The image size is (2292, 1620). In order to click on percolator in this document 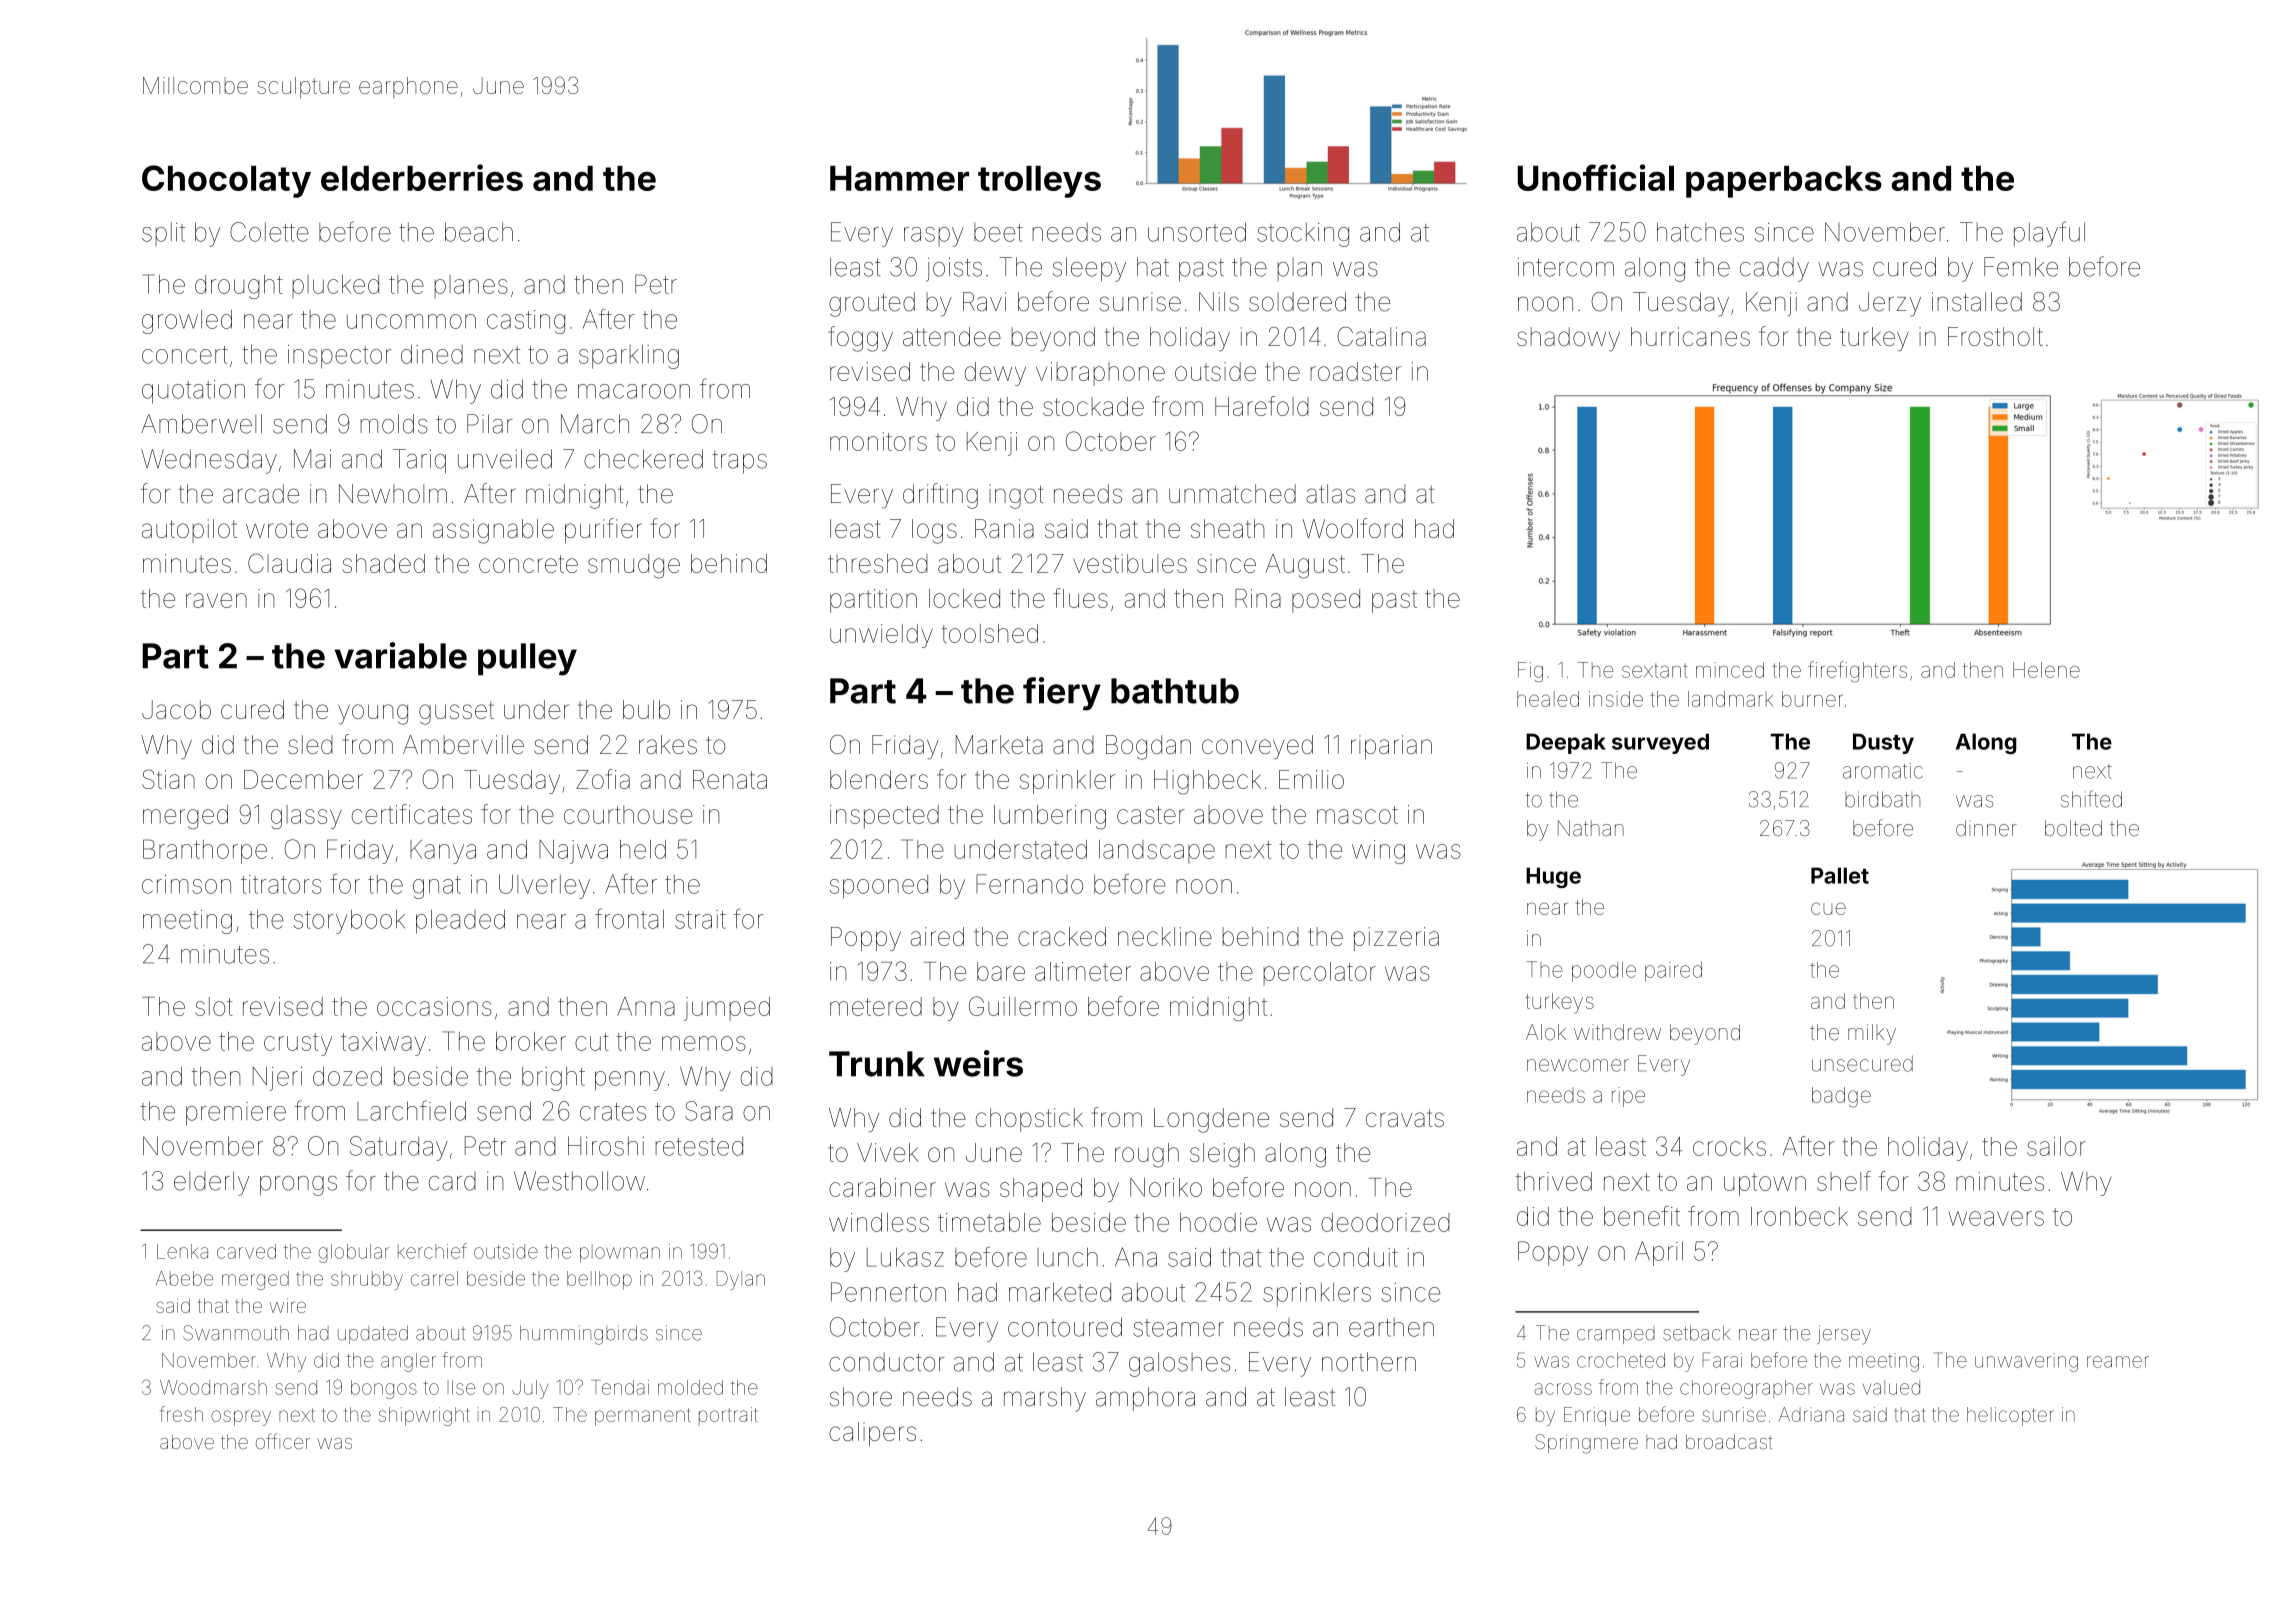, I will do `click(1319, 974)`.
